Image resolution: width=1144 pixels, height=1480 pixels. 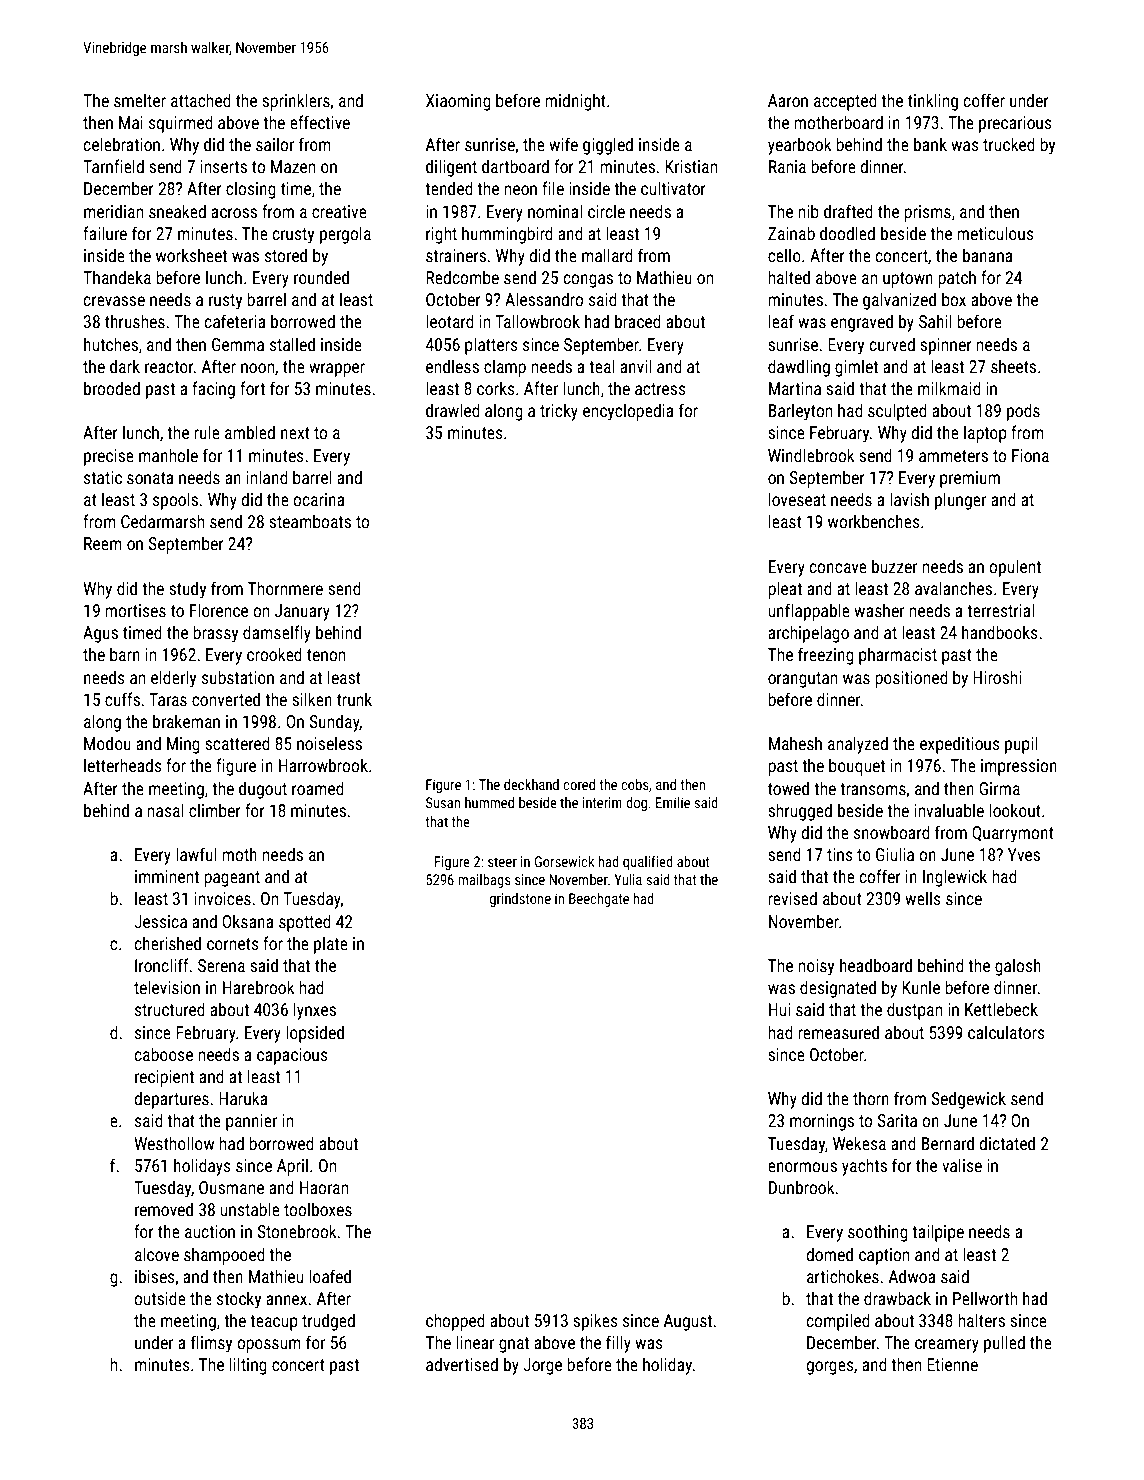 I want to click on tenon, so click(x=326, y=655).
